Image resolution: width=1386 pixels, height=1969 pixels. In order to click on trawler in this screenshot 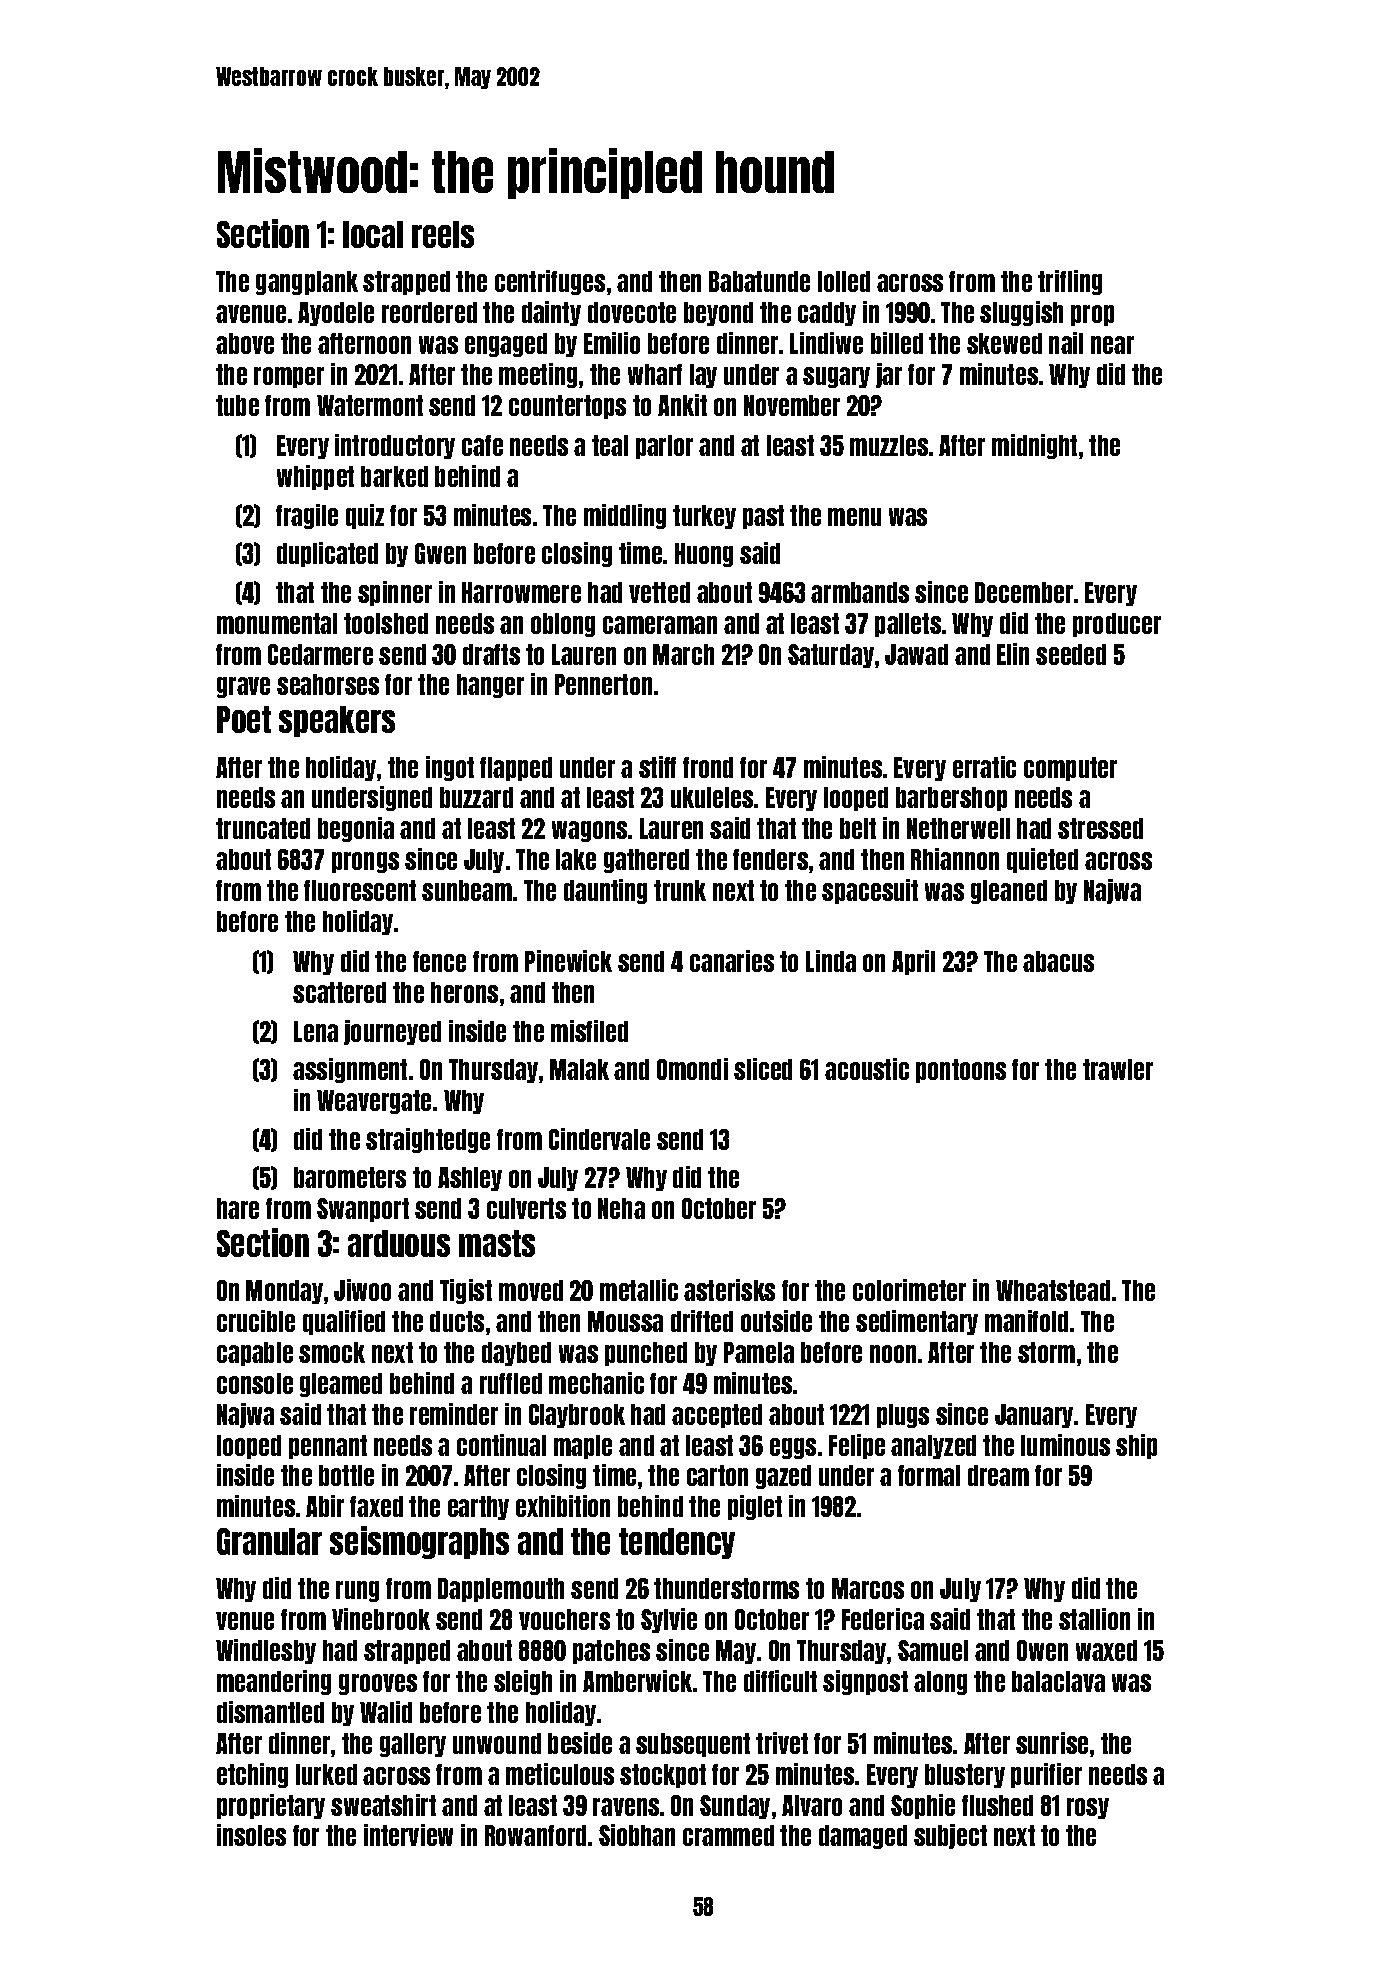, I will do `click(1118, 1069)`.
